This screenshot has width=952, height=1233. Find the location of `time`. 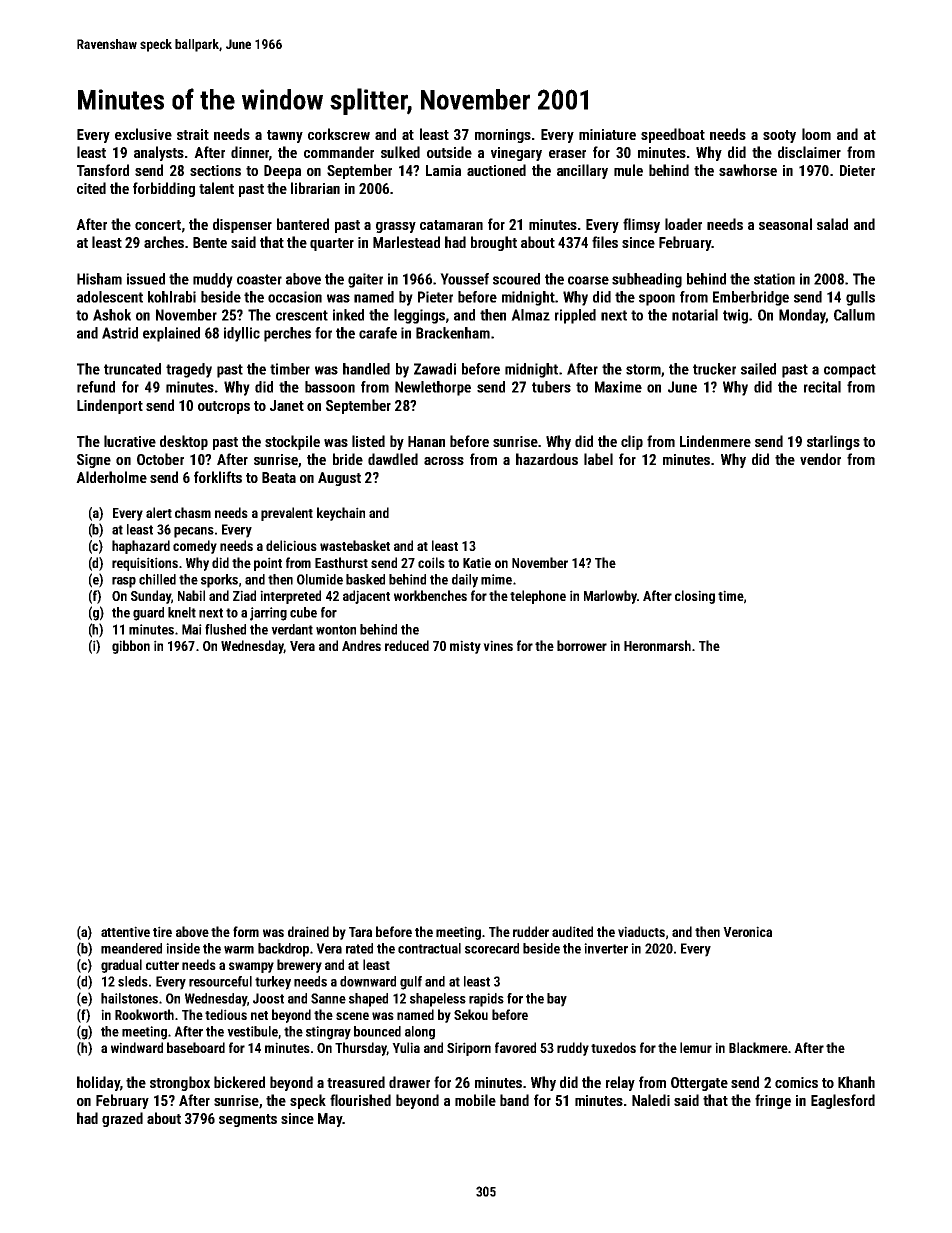

time is located at coordinates (730, 595).
